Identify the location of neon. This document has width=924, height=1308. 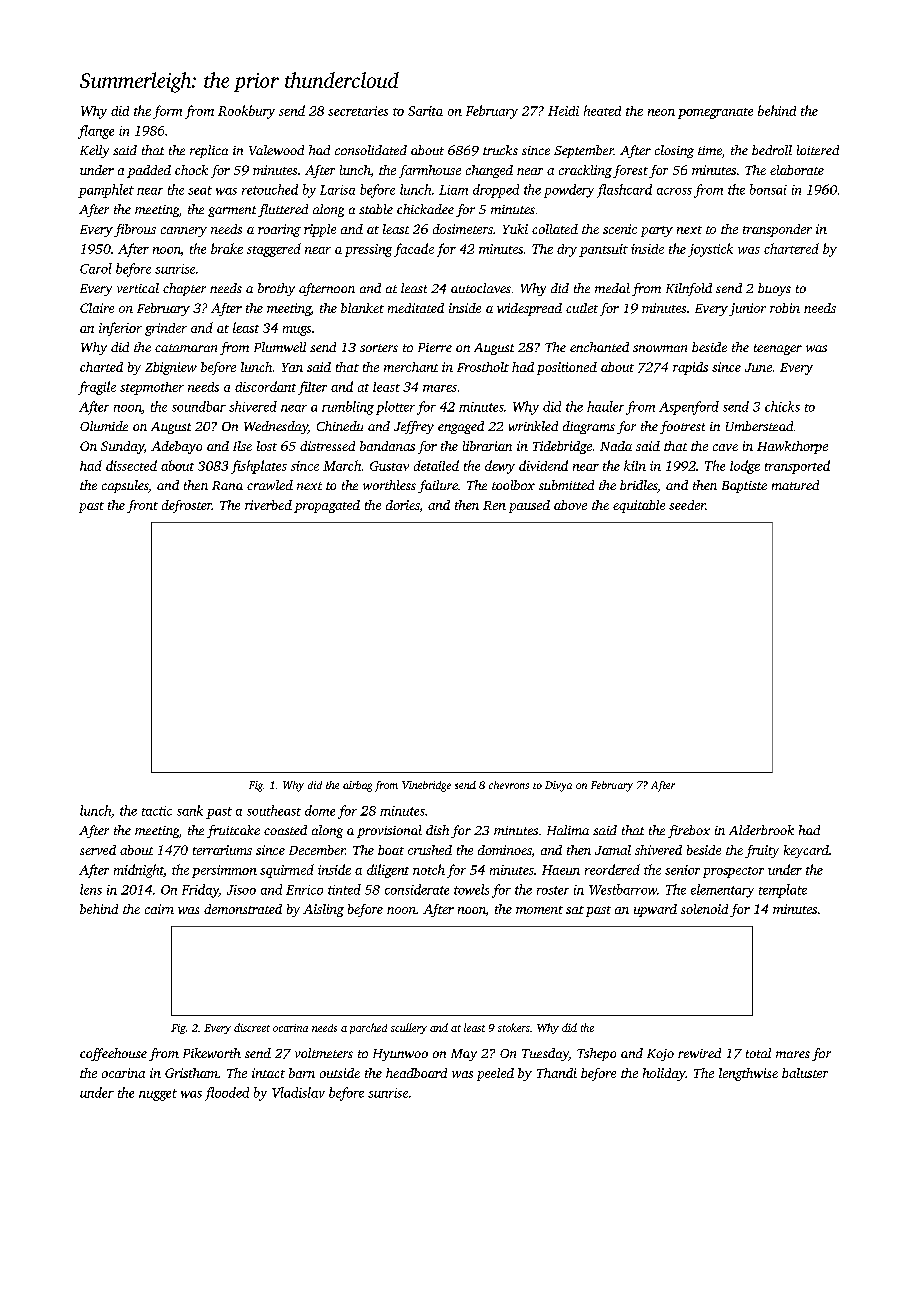
(661, 112).
